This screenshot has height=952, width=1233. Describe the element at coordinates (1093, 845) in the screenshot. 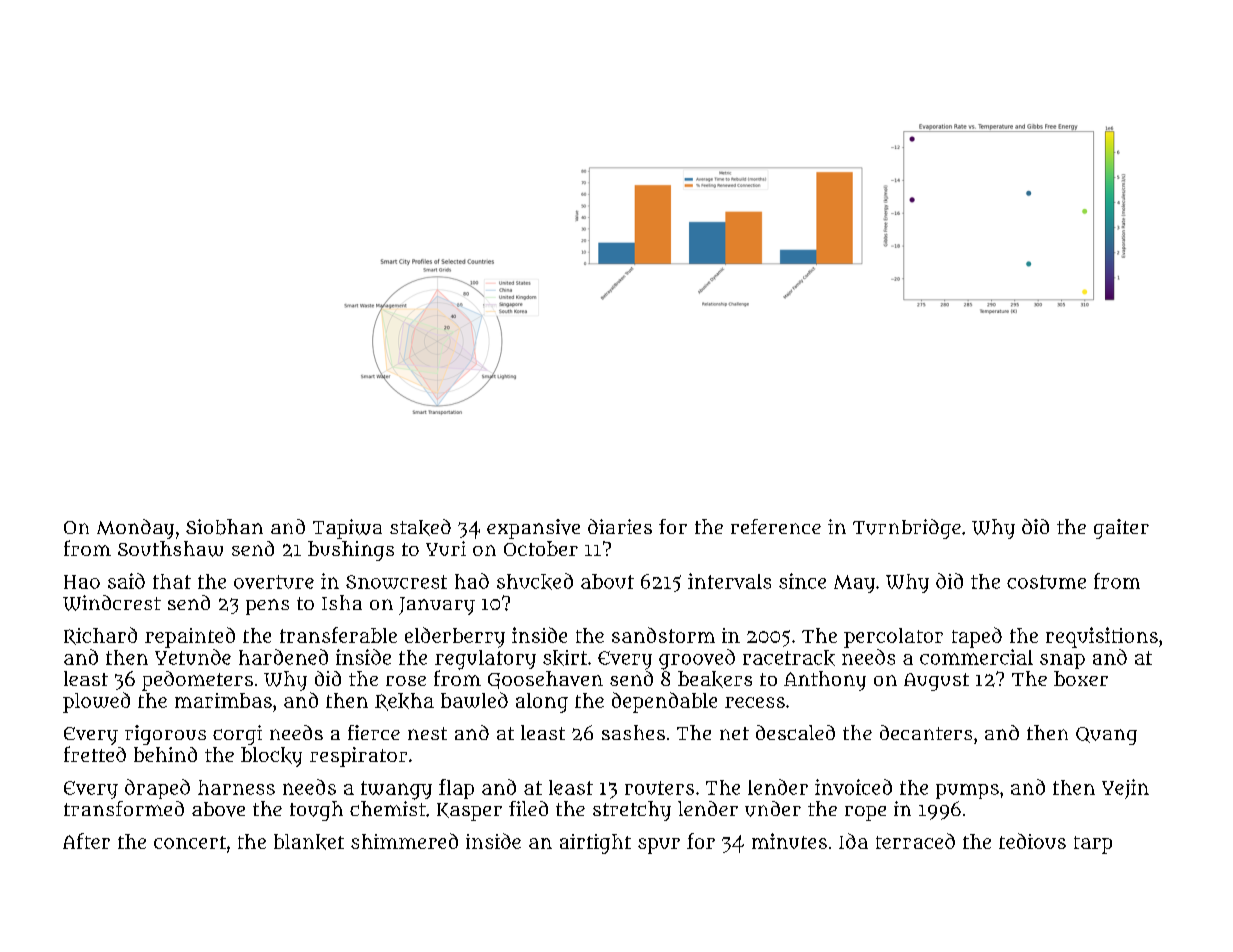

I see `tarp` at that location.
